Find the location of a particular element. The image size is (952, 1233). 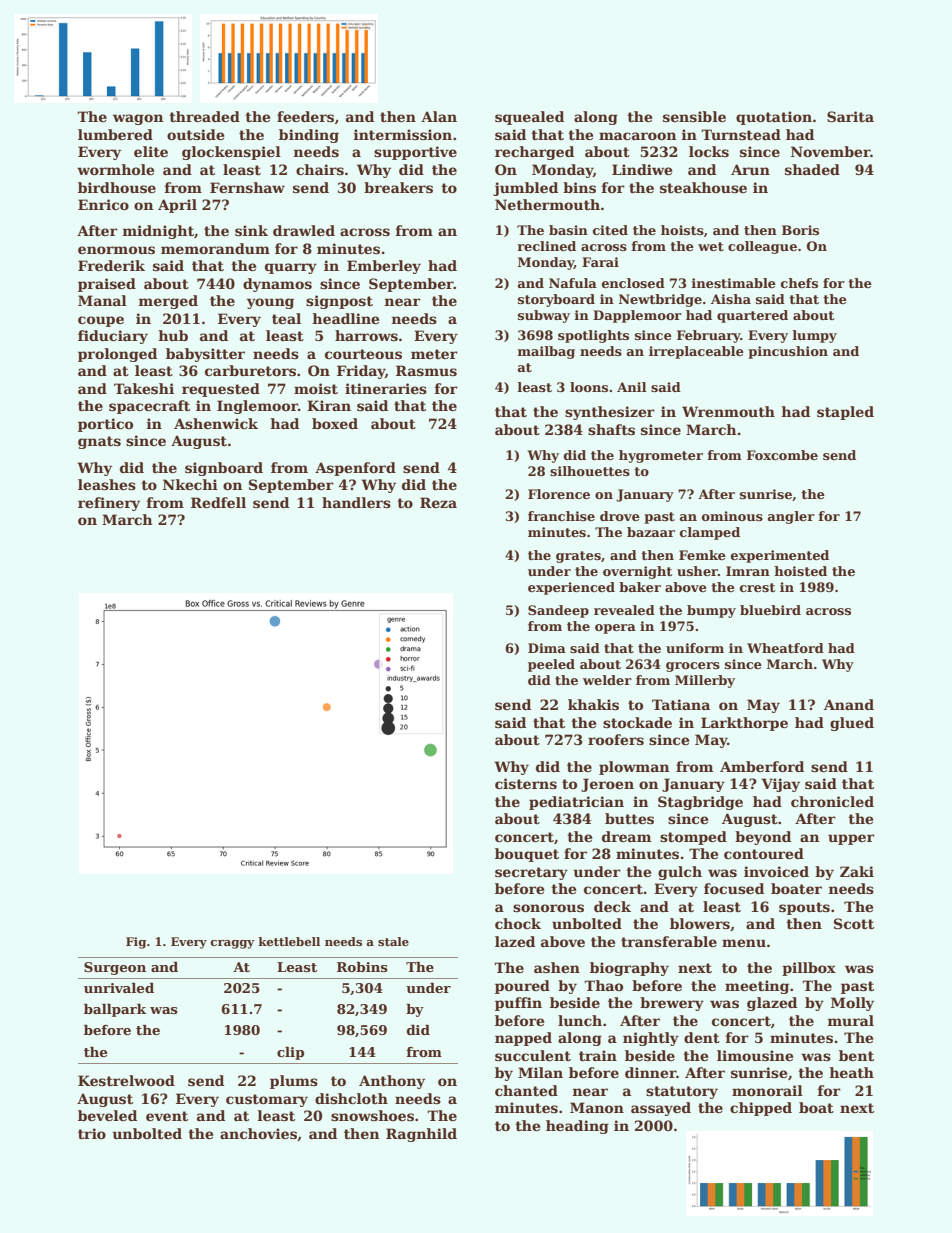

chronicled is located at coordinates (832, 801).
